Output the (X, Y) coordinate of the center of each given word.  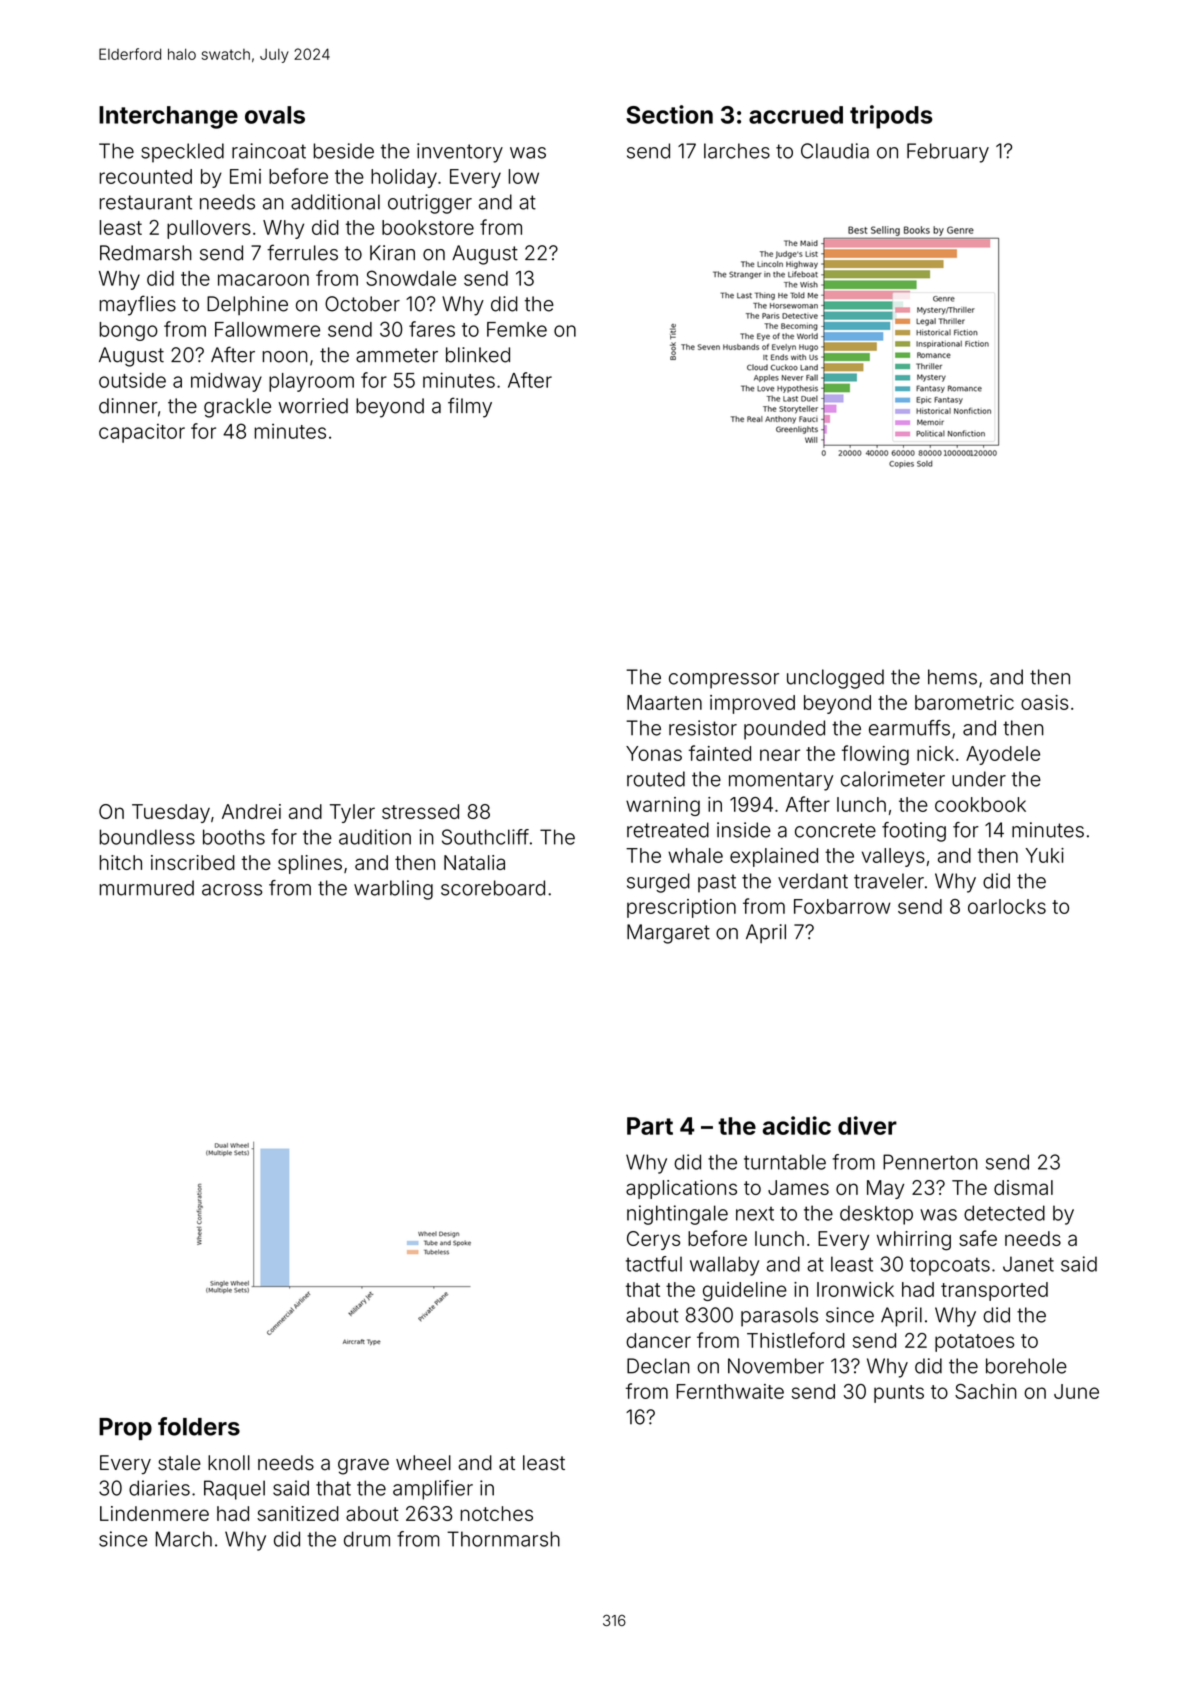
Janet (1028, 1264)
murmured (147, 888)
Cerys (653, 1240)
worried (313, 406)
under (979, 779)
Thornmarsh (503, 1539)
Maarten (664, 702)
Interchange (168, 117)
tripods (891, 117)
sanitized (298, 1513)
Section (669, 114)
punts (899, 1394)
